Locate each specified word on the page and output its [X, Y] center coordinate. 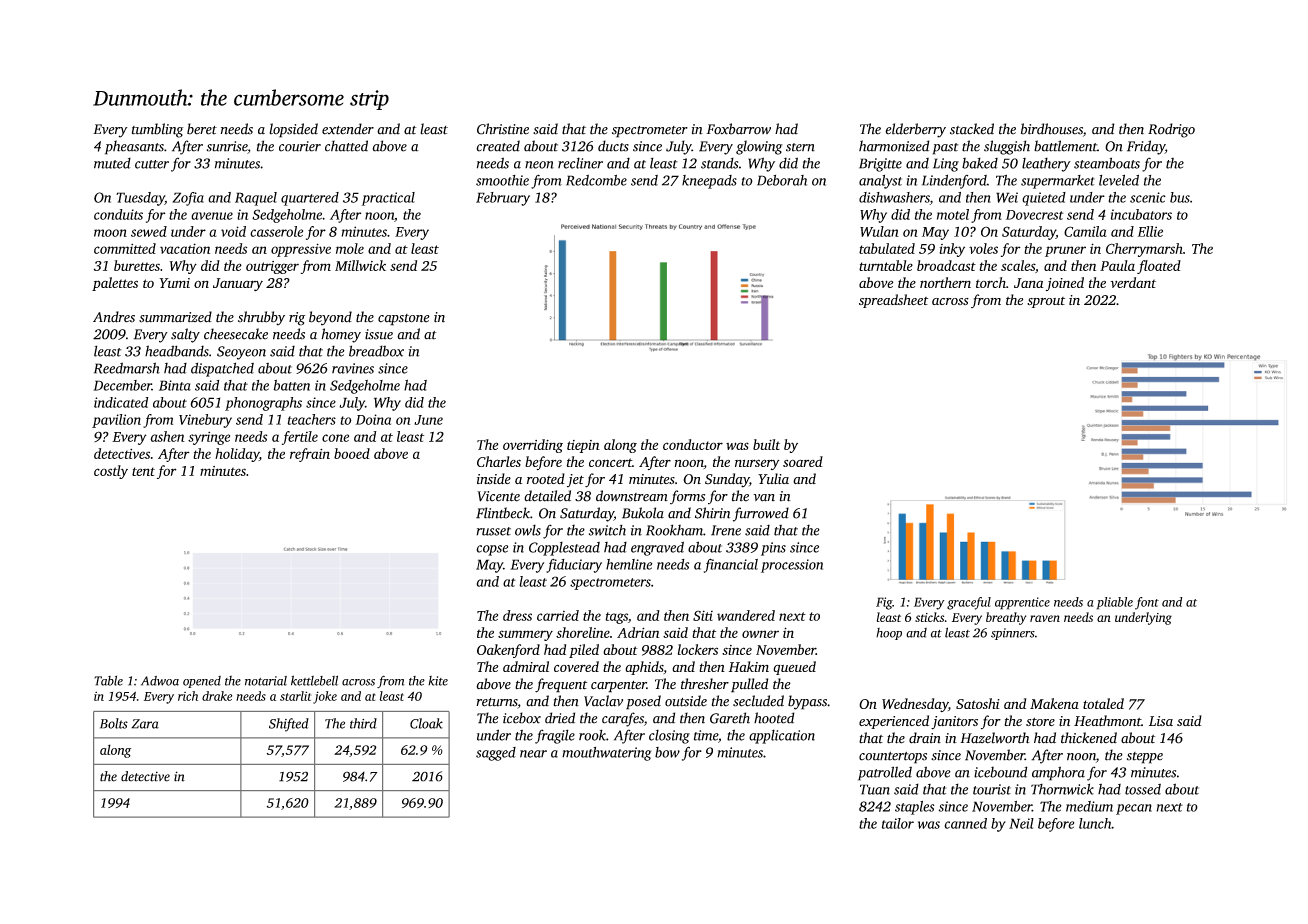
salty [185, 335]
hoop [889, 634]
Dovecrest [1035, 215]
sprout [1046, 302]
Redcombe [596, 180]
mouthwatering [606, 754]
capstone [404, 320]
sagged [496, 754]
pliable [1115, 603]
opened [202, 682]
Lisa [1161, 721]
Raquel [256, 199]
